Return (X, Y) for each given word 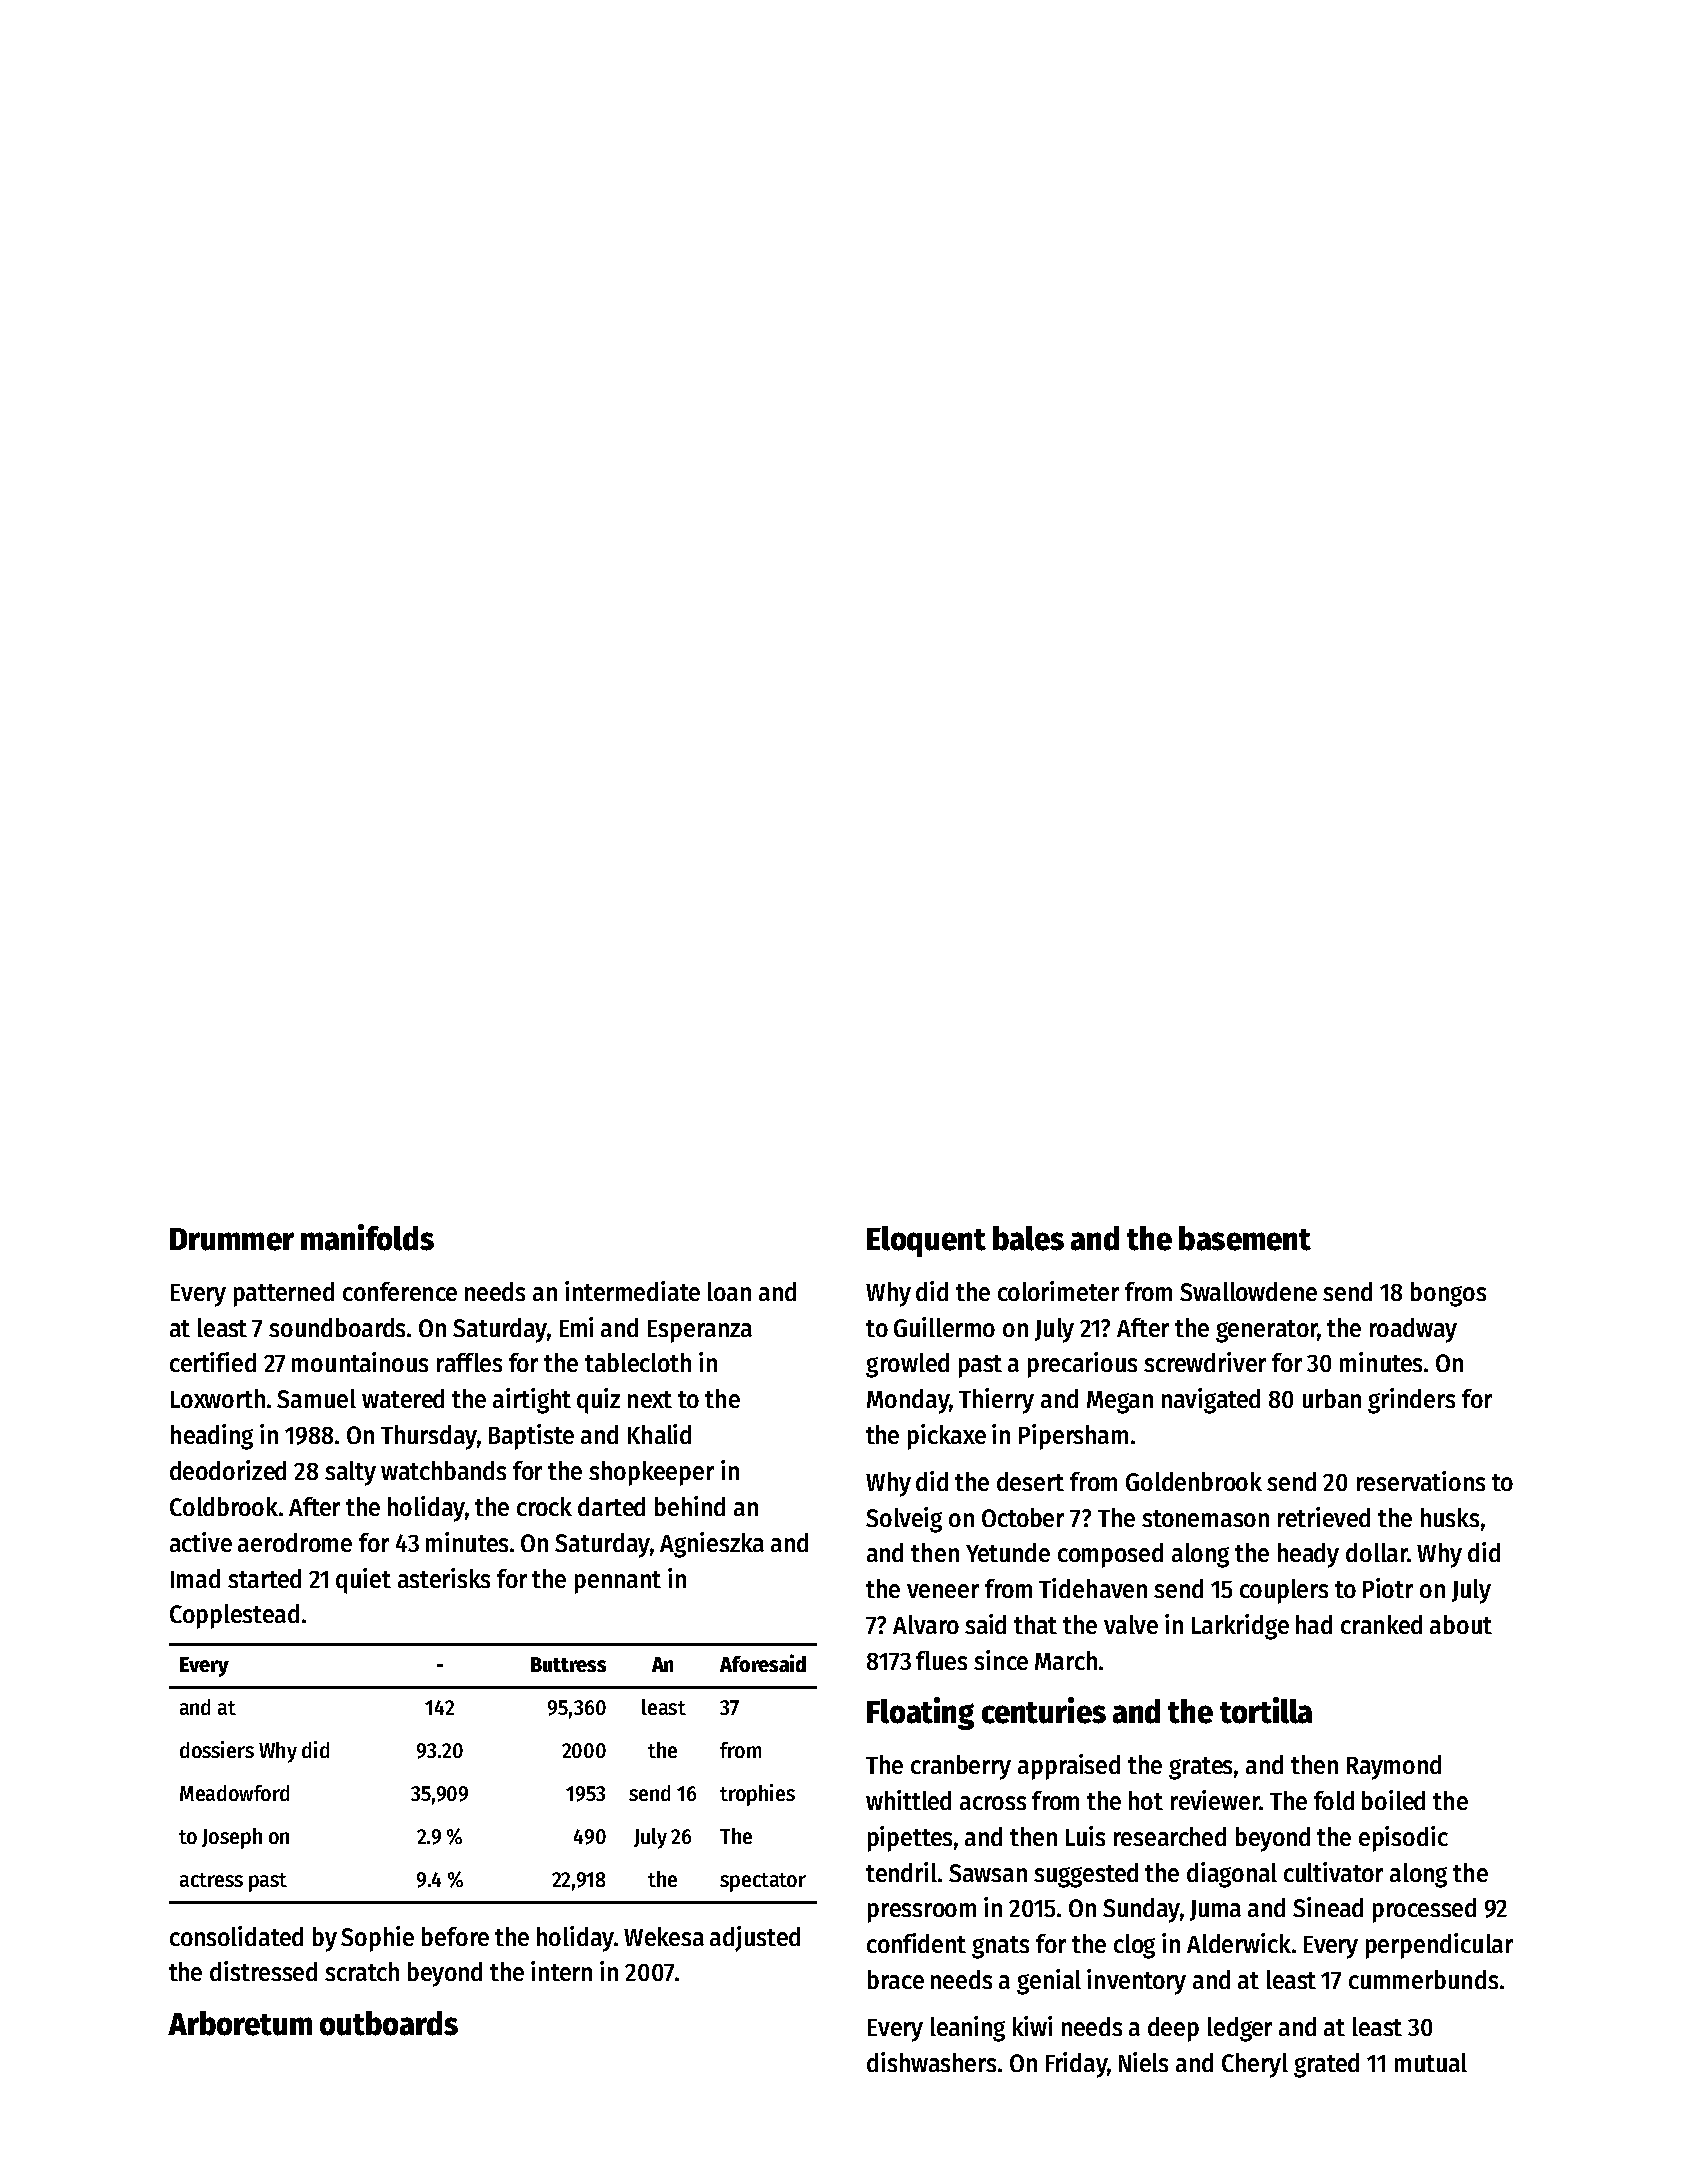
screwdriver (1205, 1362)
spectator (763, 1882)
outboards (389, 2023)
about (1461, 1624)
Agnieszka (712, 1545)
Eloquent (926, 1241)
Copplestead (234, 1616)
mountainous (360, 1362)
